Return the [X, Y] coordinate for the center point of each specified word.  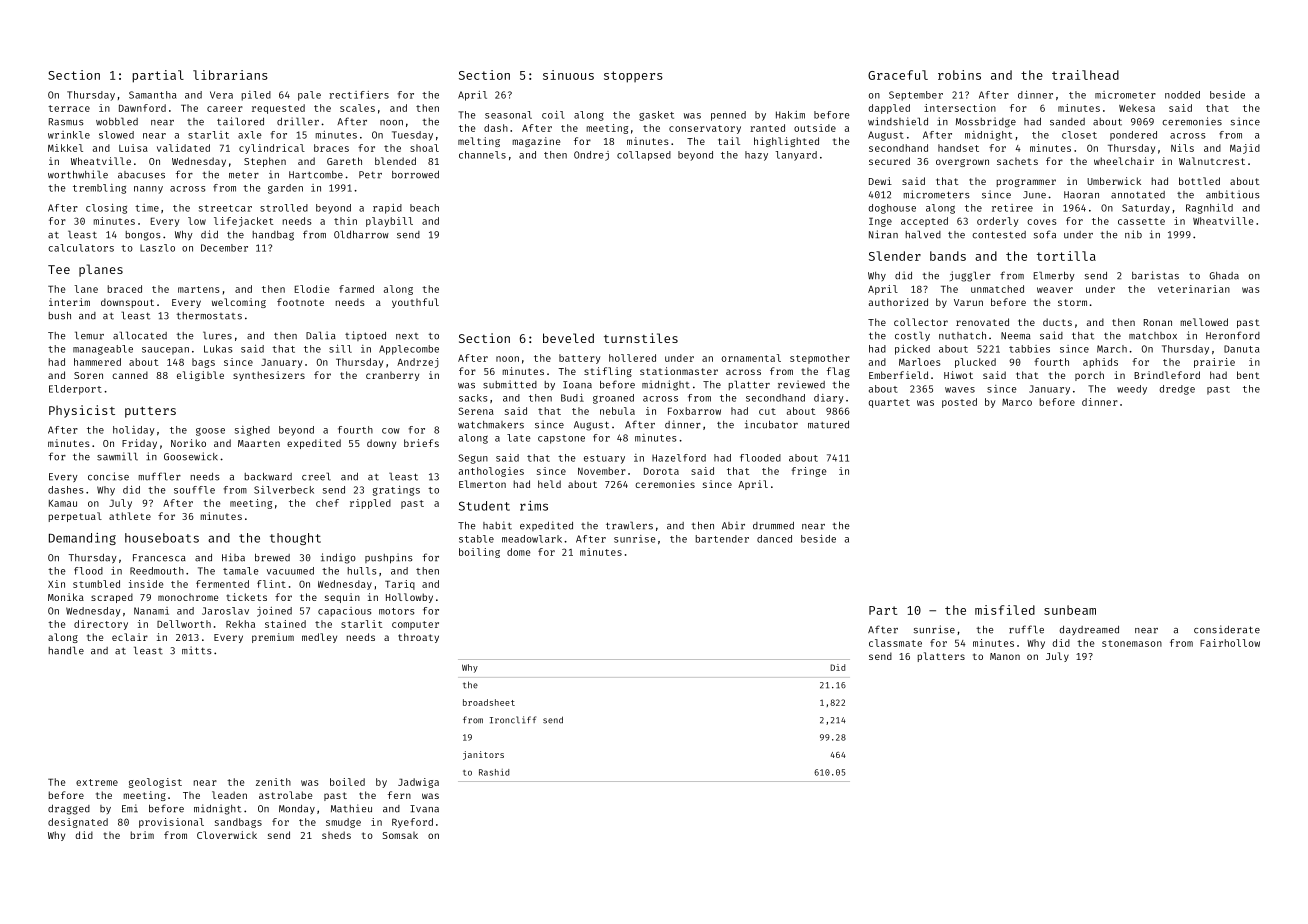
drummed [773, 526]
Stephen [265, 162]
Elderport [75, 390]
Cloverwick [227, 835]
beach [424, 208]
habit [497, 525]
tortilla [1066, 256]
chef [327, 503]
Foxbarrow [694, 411]
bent [1248, 375]
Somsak [400, 835]
